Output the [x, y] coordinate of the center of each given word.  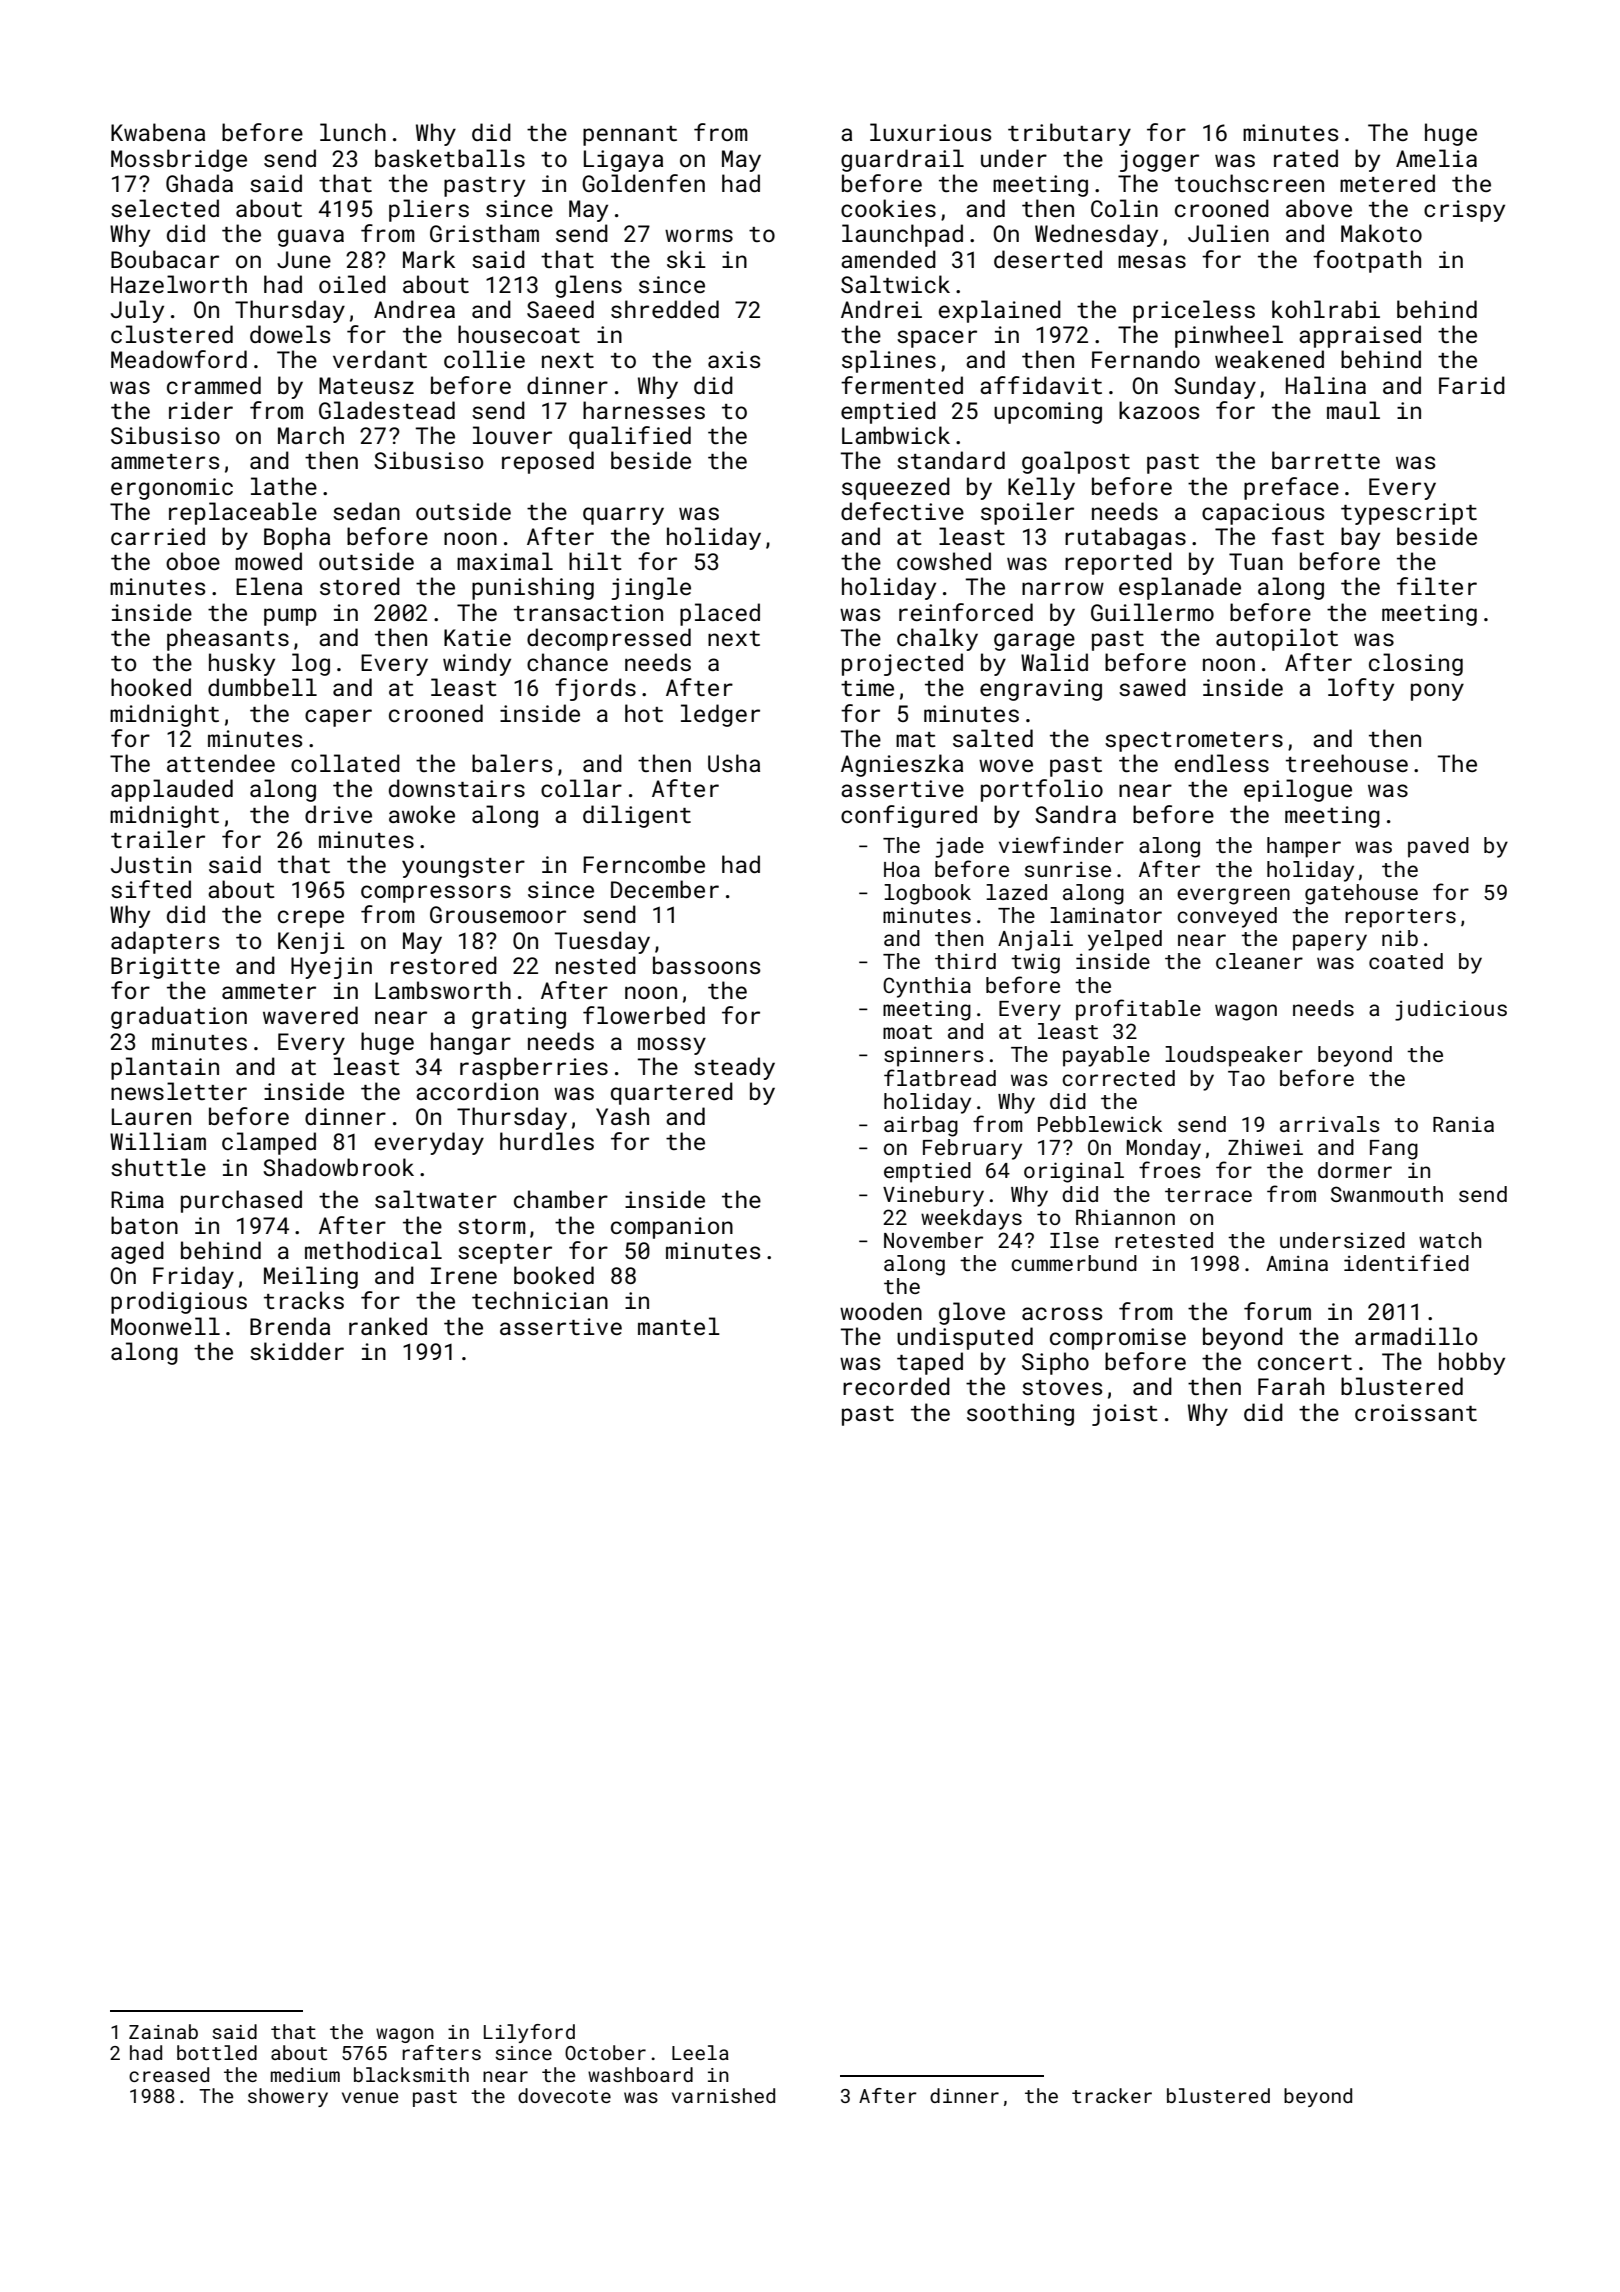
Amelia [1436, 158]
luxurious [930, 132]
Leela [700, 2052]
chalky [937, 639]
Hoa [902, 869]
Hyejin [331, 968]
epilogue [1298, 790]
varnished [723, 2095]
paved [1438, 847]
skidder [297, 1351]
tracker [1112, 2095]
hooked [151, 687]
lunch [353, 132]
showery [288, 2097]
